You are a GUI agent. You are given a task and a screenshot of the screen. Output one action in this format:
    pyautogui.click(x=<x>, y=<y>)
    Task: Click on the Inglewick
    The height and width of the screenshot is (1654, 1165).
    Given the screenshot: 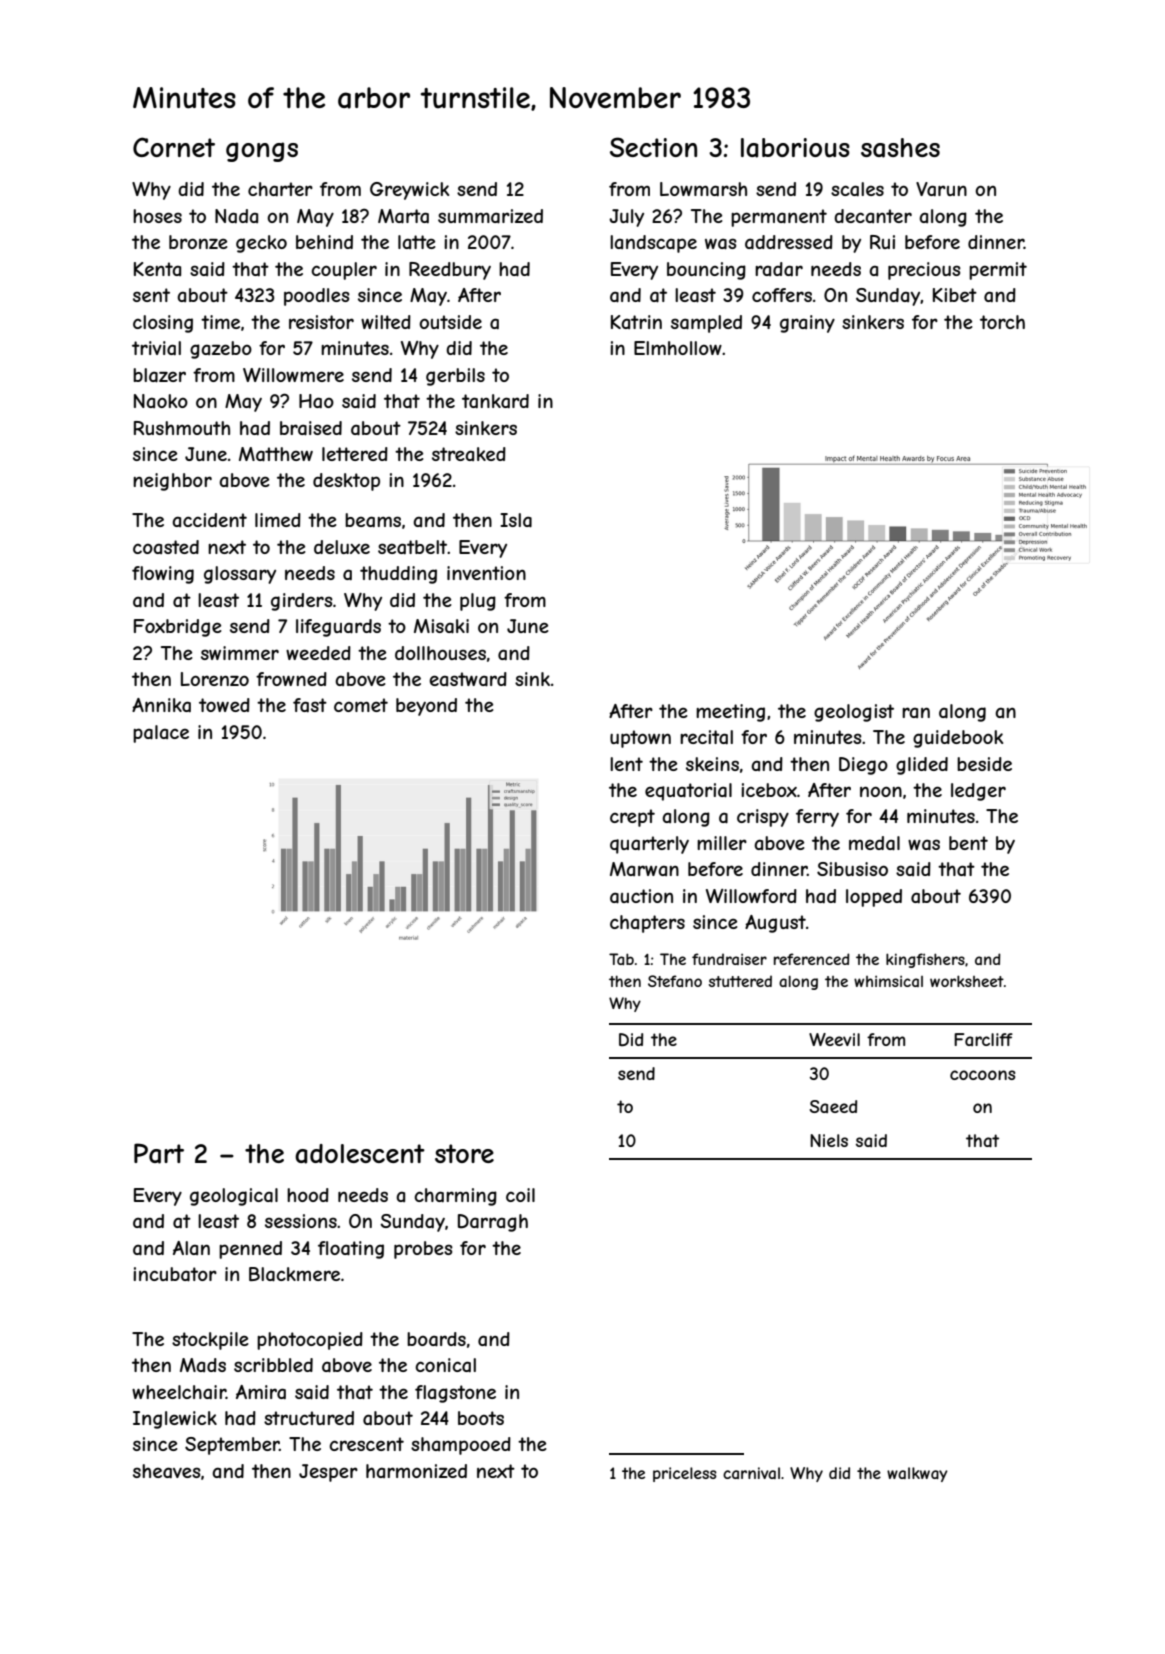 What is the action you would take?
    pyautogui.click(x=175, y=1420)
